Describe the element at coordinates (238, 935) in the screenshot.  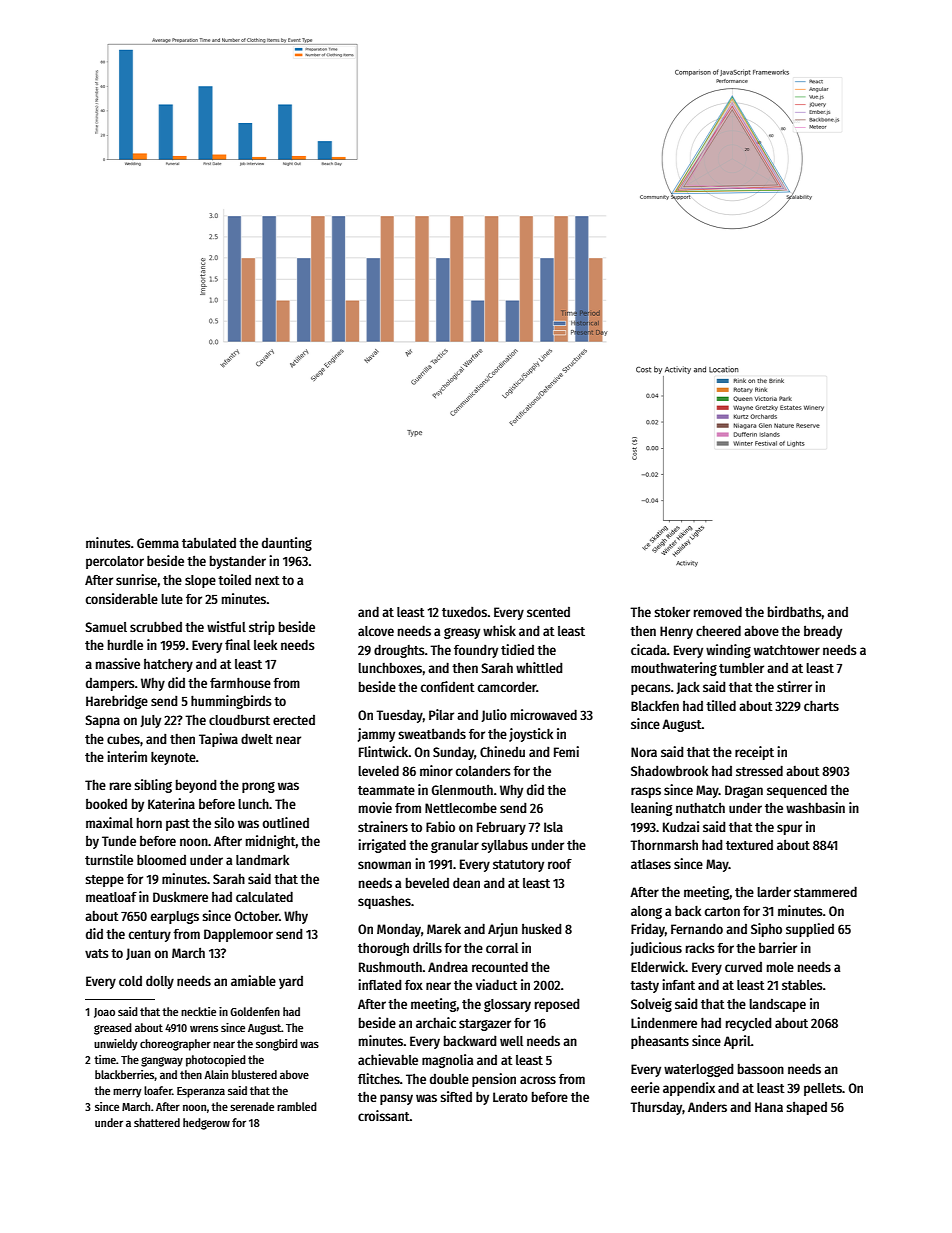
I see `Dapplemoor` at that location.
